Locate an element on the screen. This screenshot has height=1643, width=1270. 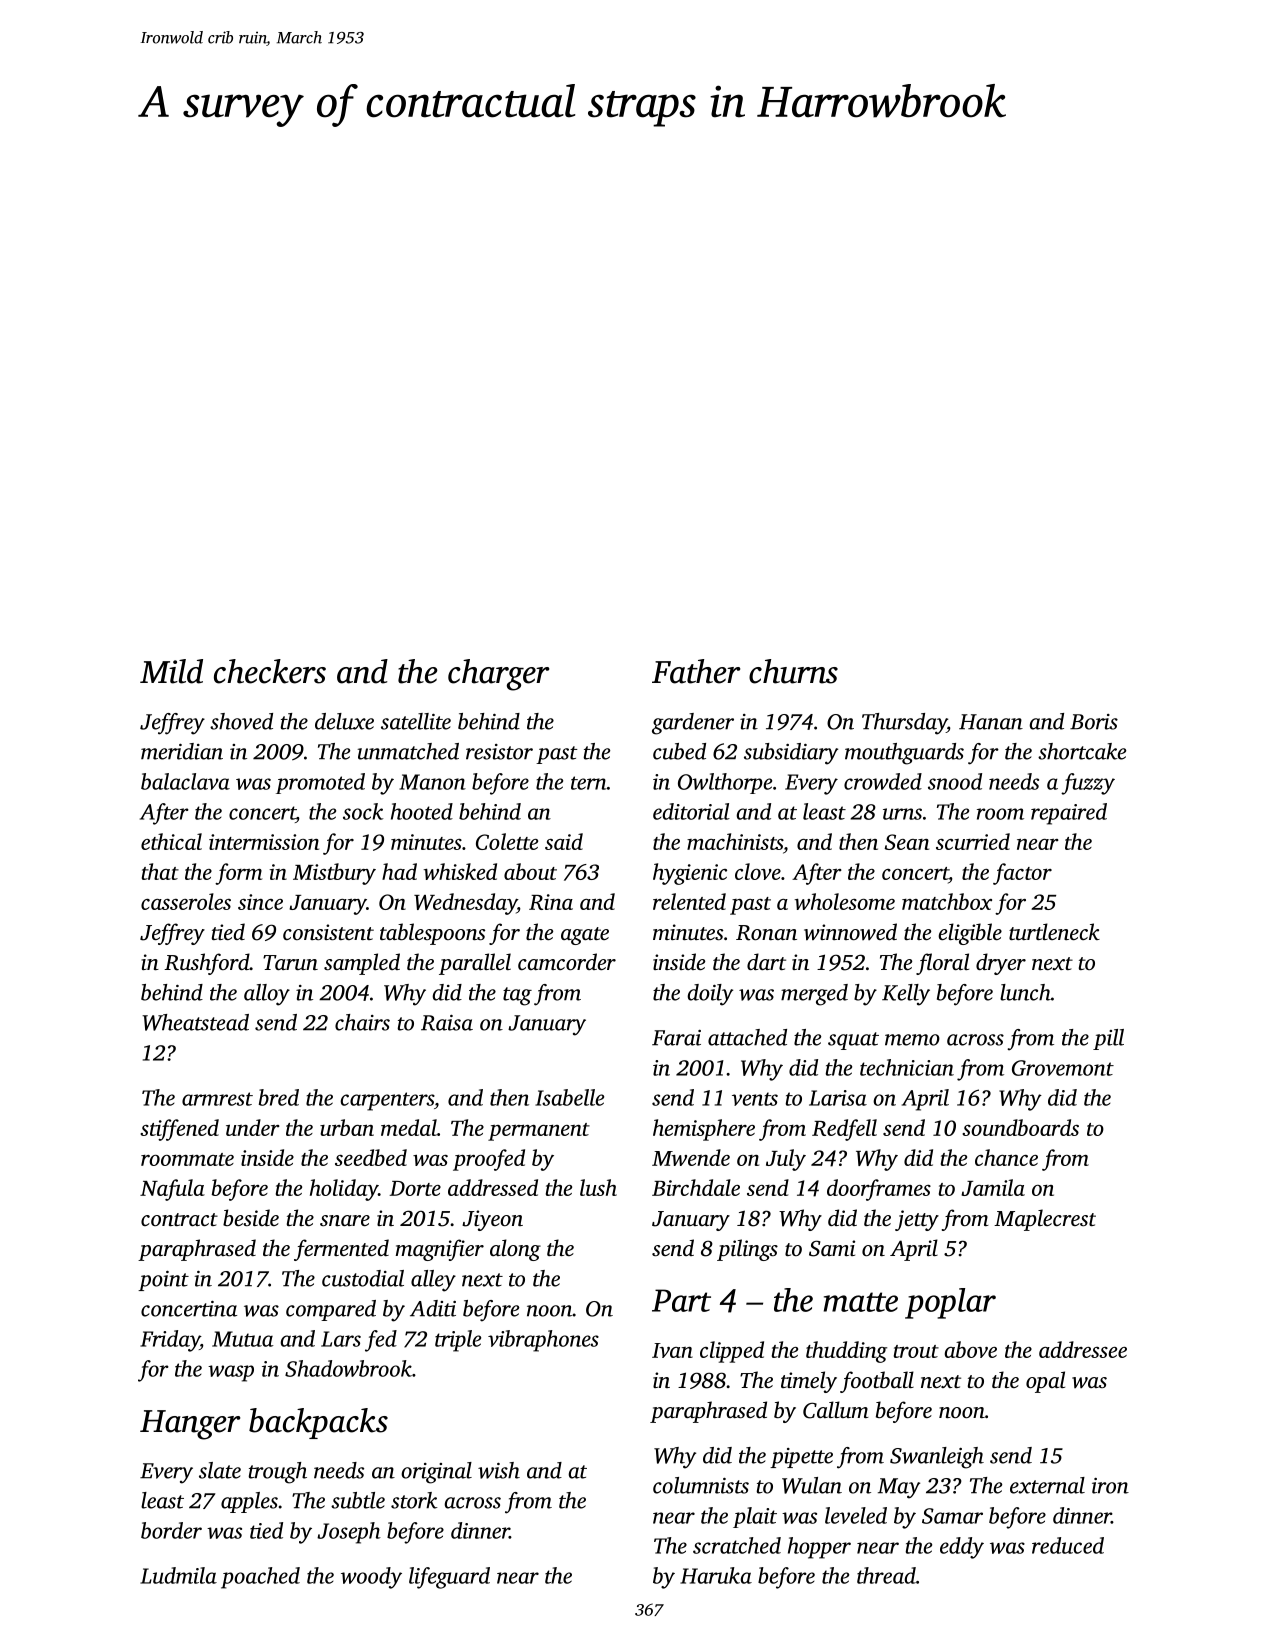
Hanan is located at coordinates (991, 722).
